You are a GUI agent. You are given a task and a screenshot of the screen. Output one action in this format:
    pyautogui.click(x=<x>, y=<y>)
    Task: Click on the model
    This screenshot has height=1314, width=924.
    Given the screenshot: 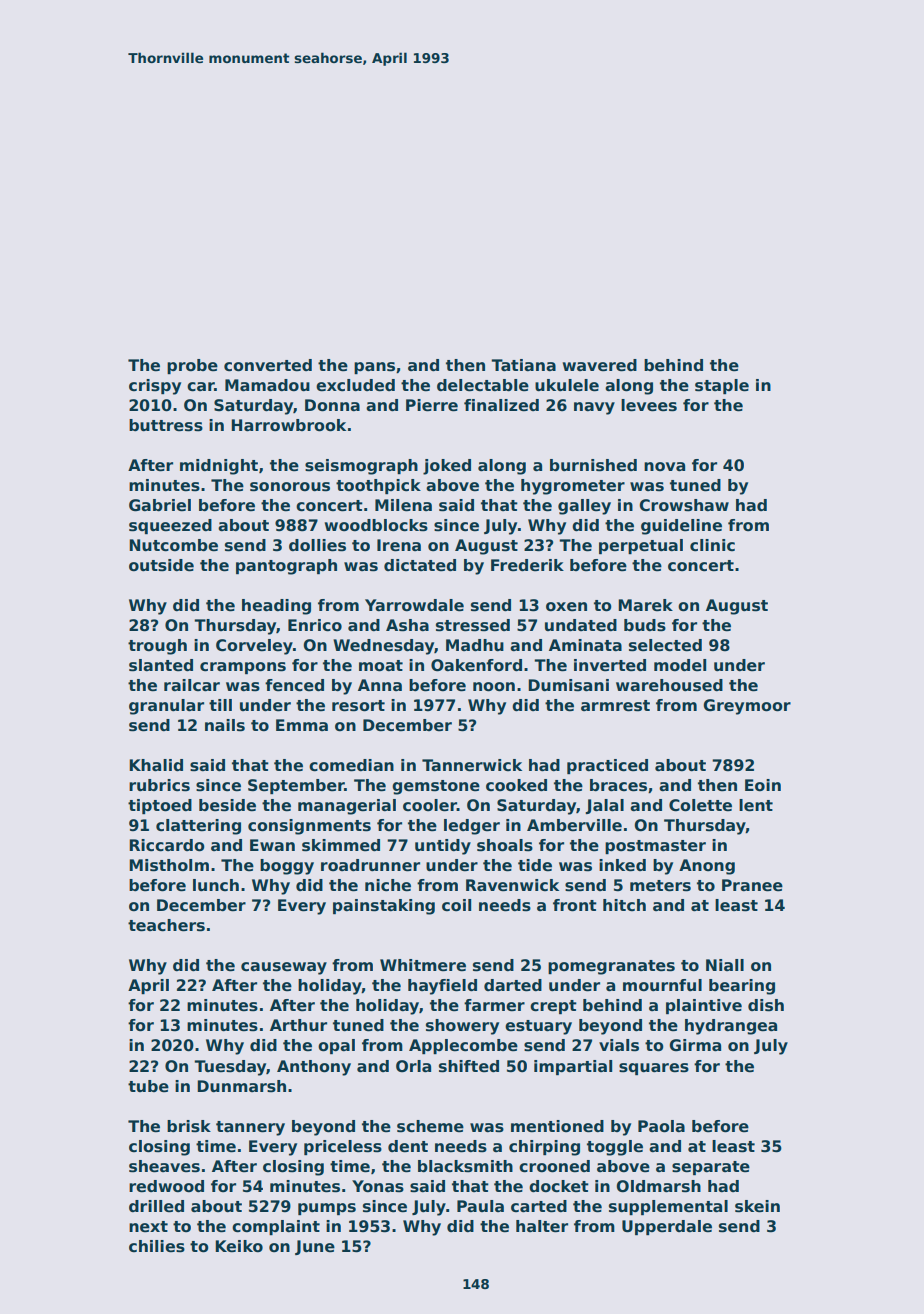 What is the action you would take?
    pyautogui.click(x=680, y=665)
